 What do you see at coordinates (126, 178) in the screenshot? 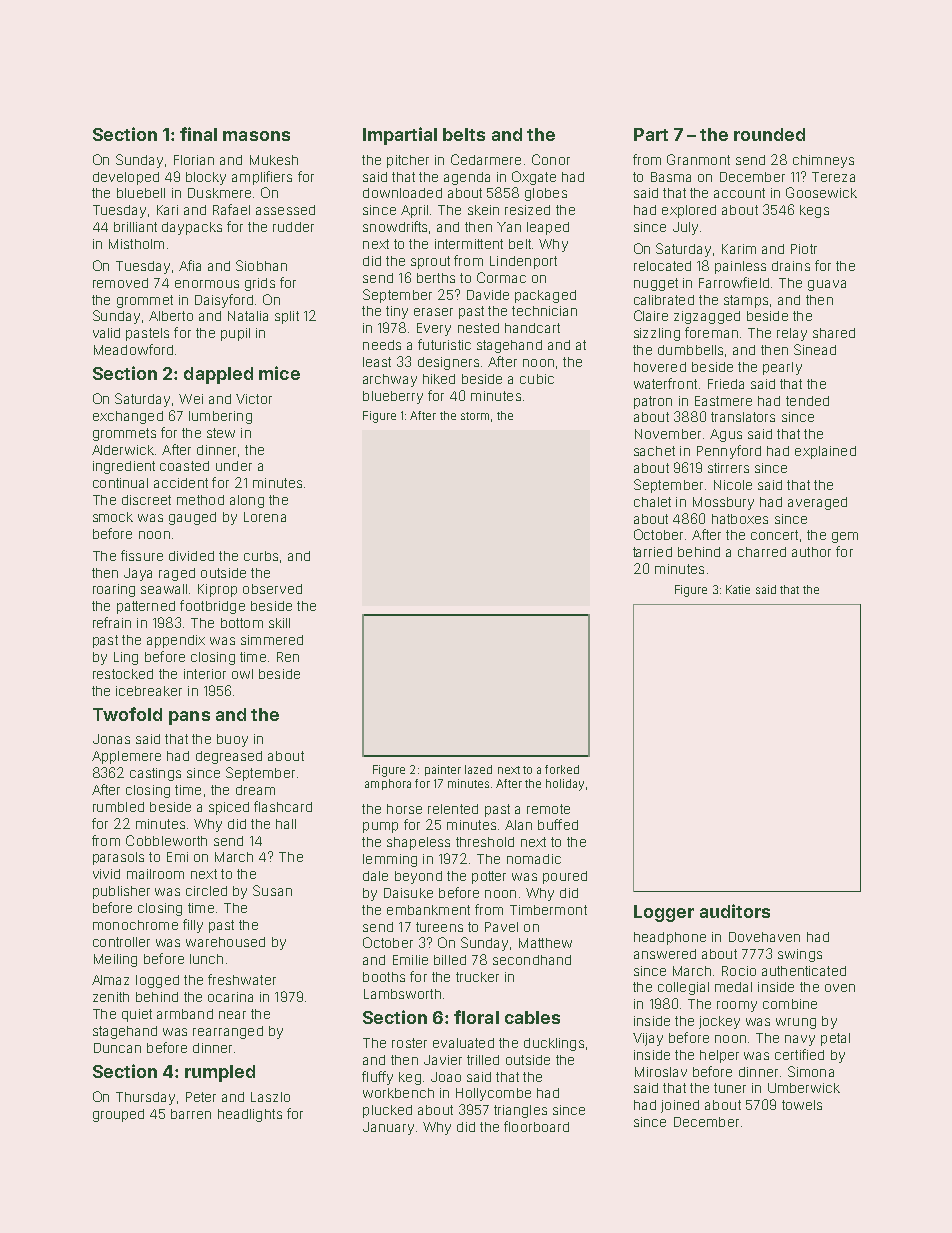
I see `developed` at bounding box center [126, 178].
